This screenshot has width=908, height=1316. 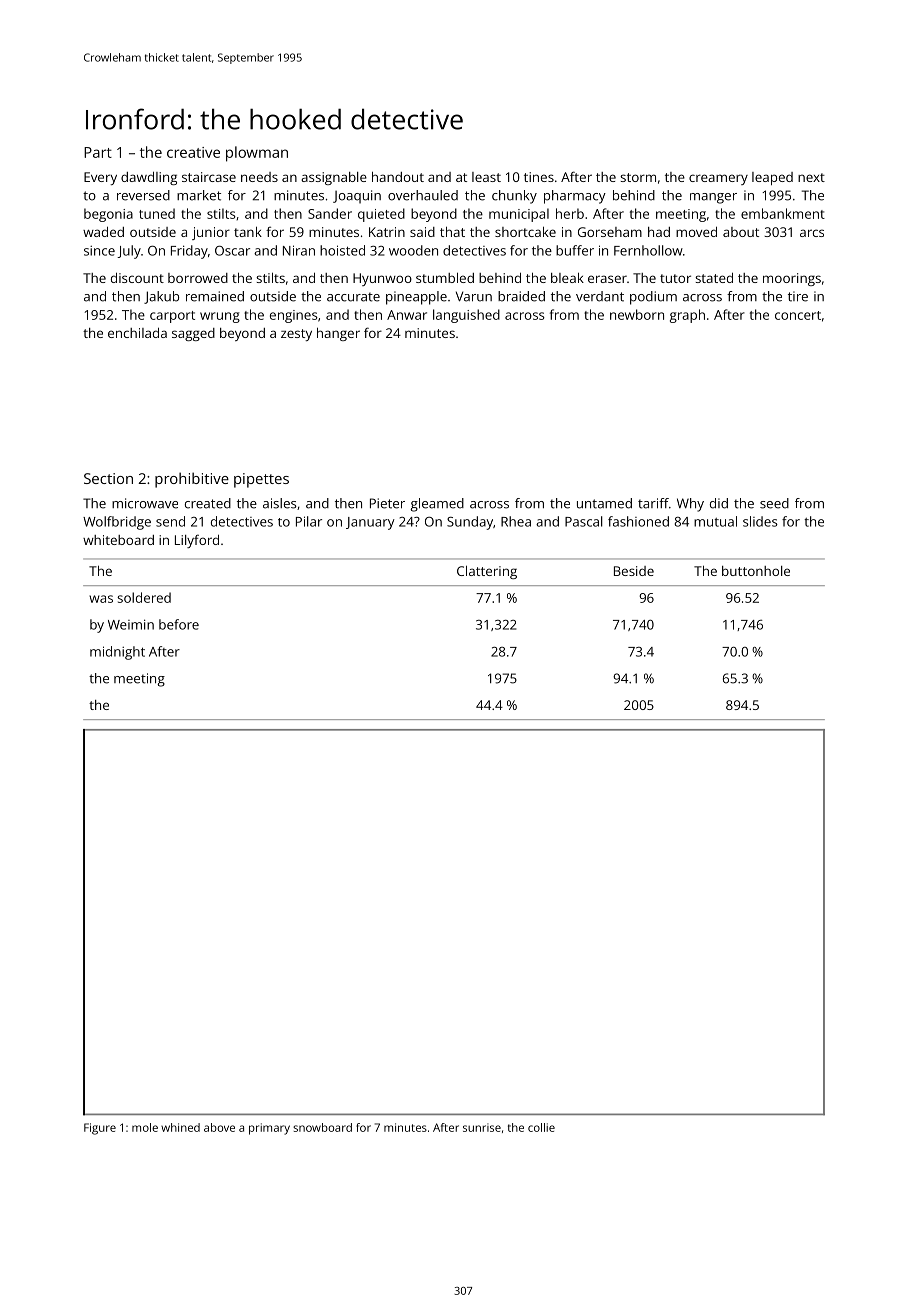 I want to click on Figure, so click(x=100, y=1129).
